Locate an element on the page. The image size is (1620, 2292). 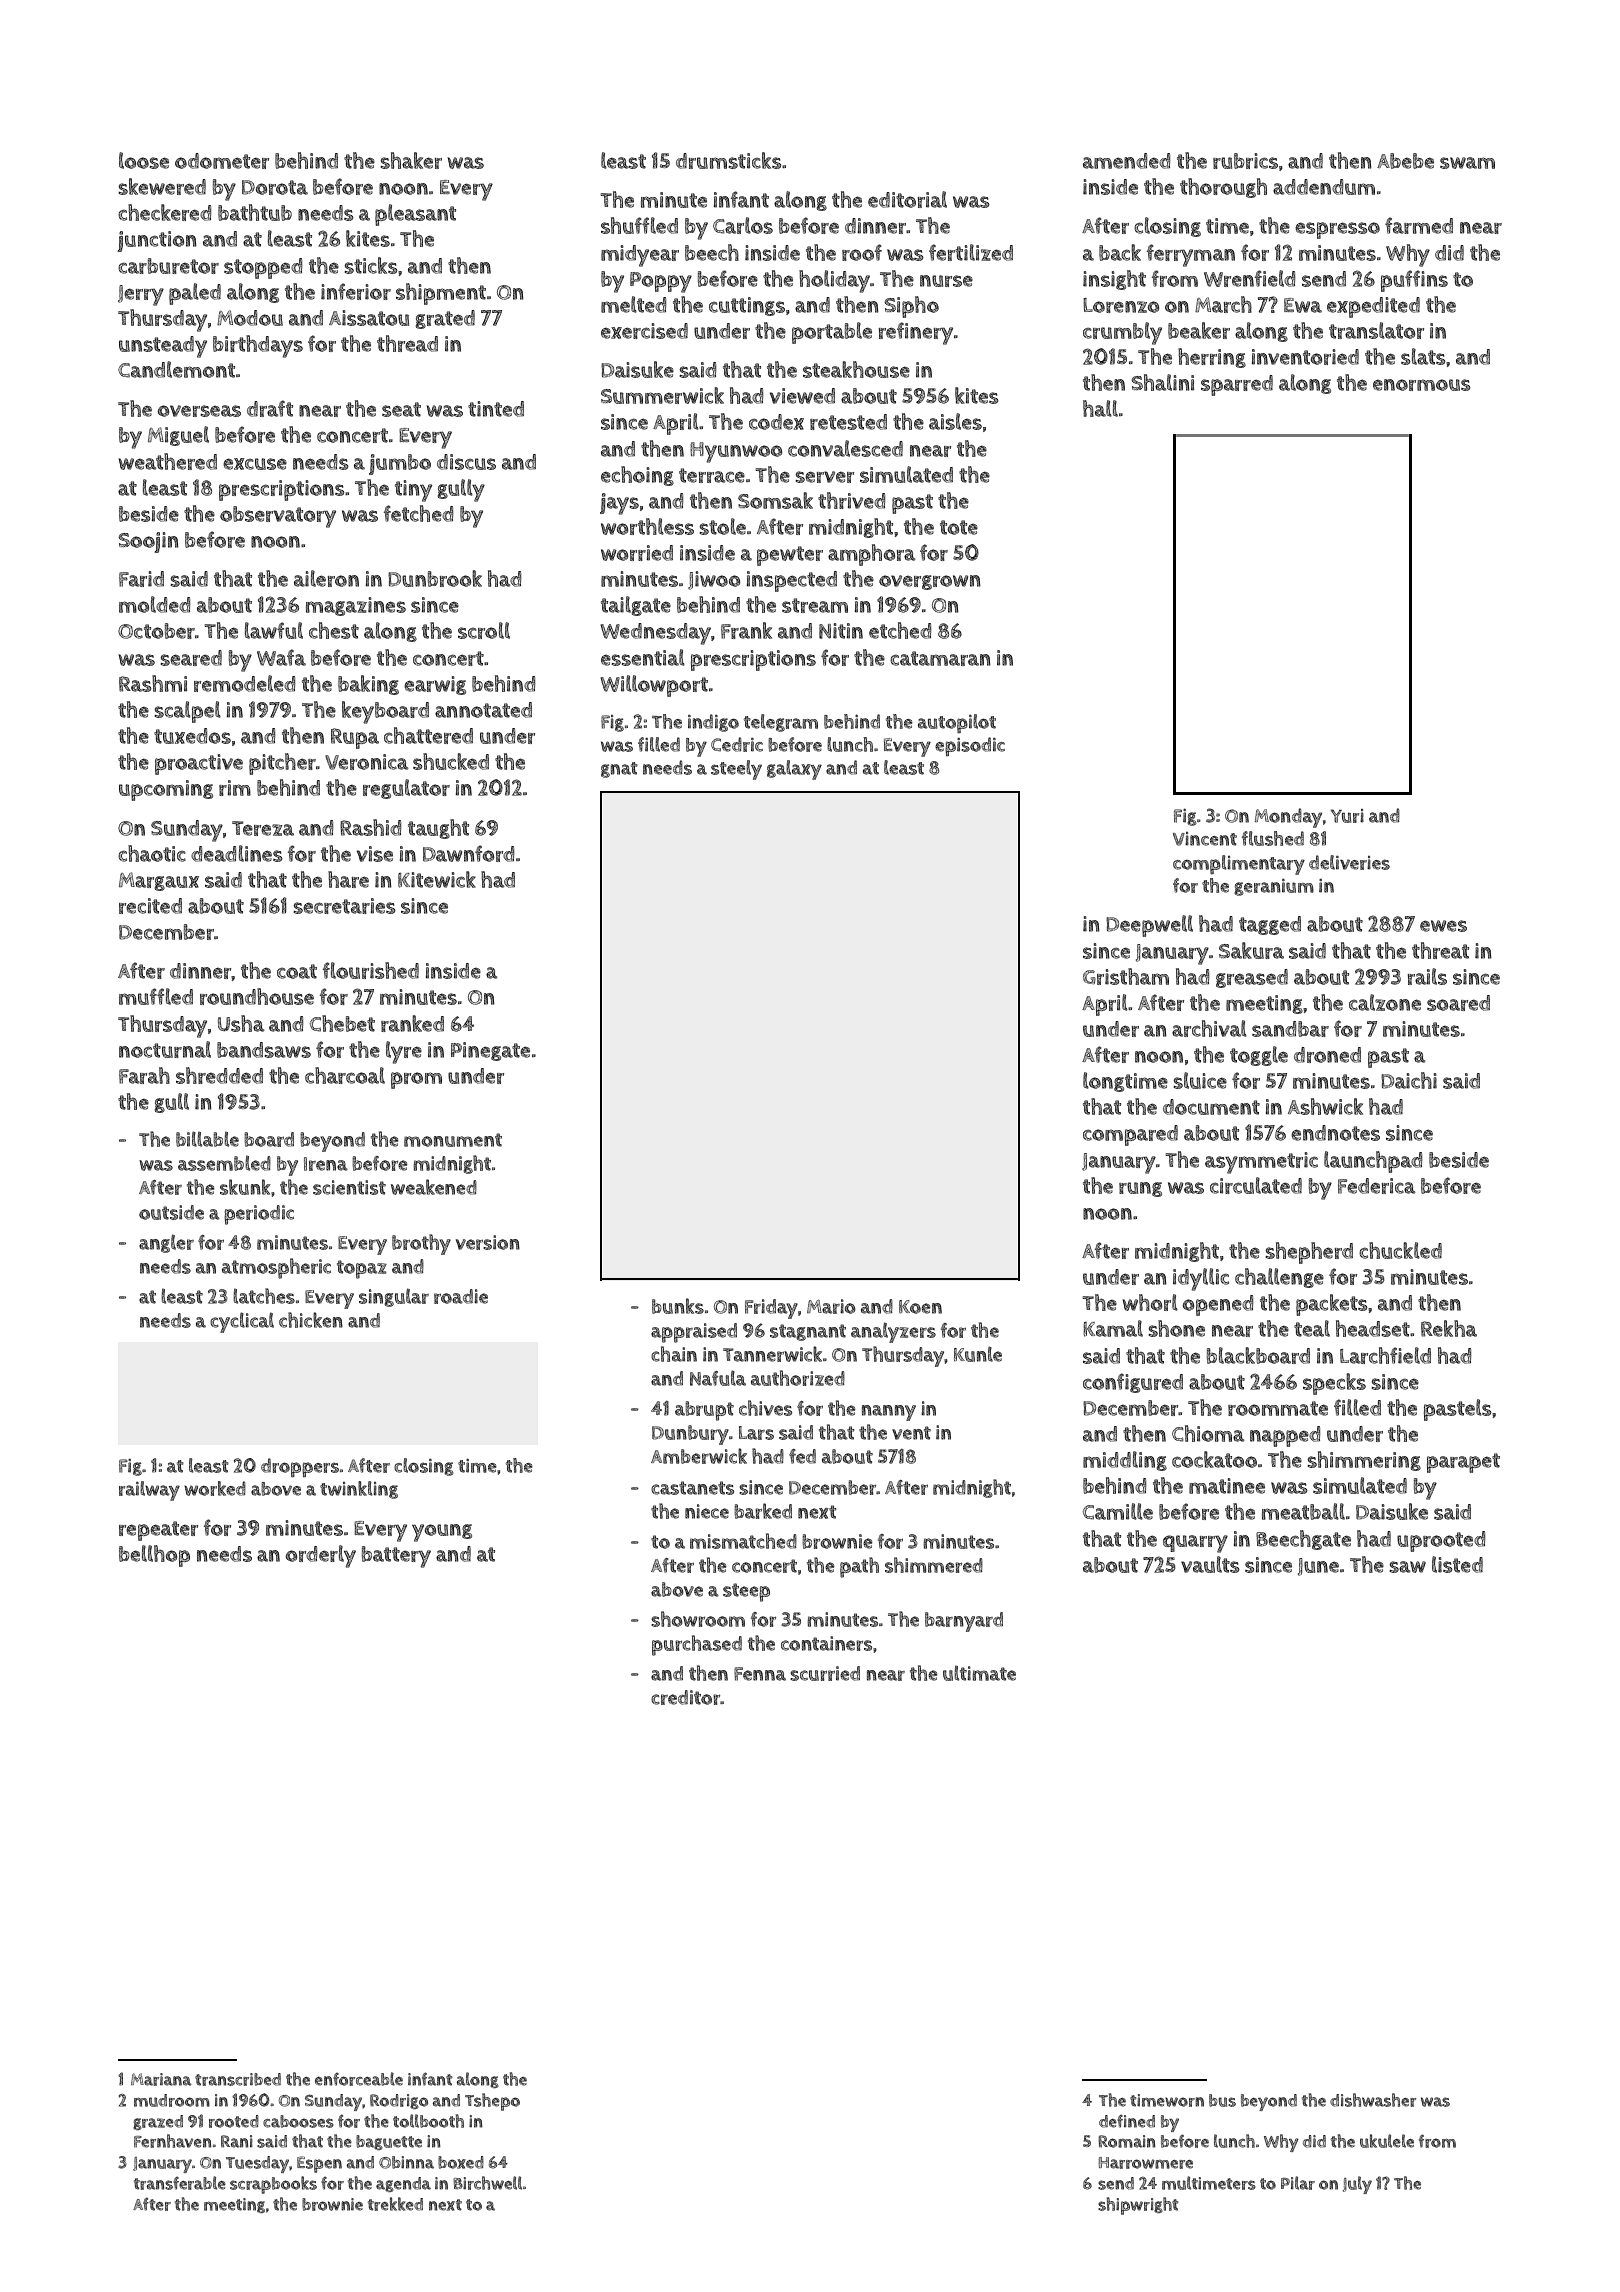
amended is located at coordinates (1126, 161).
